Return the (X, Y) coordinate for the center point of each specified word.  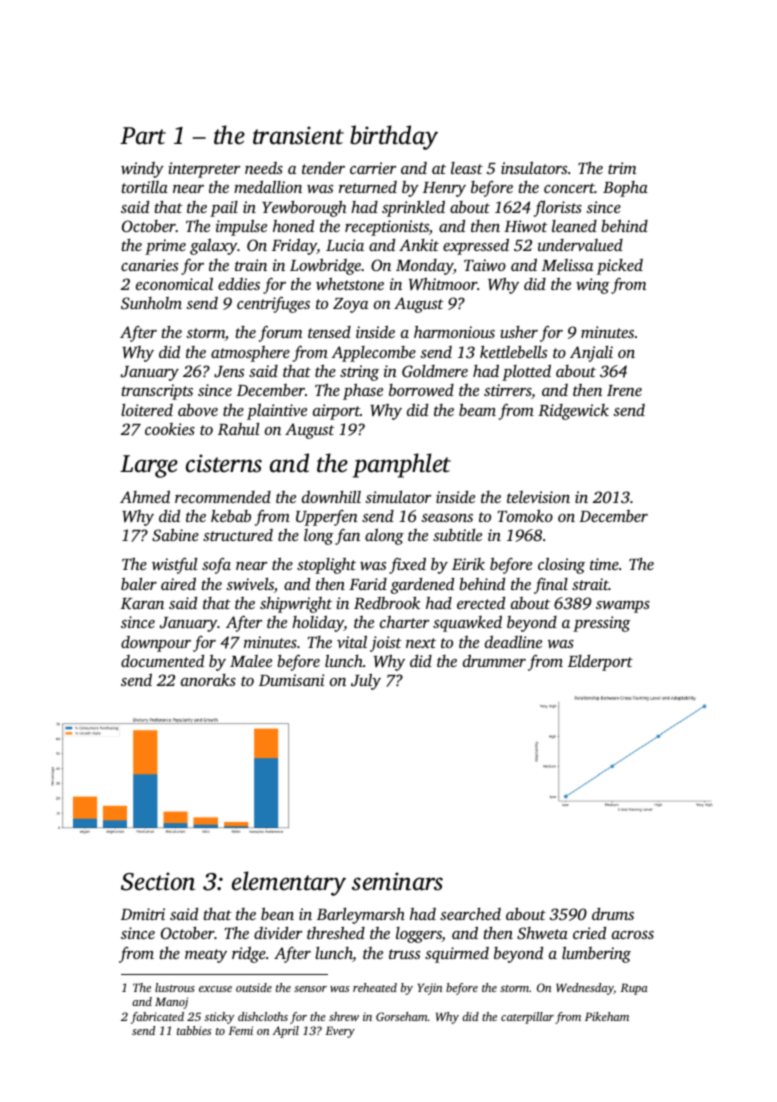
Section (158, 881)
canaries (149, 265)
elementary (289, 883)
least (467, 168)
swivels (250, 584)
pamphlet (402, 465)
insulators (534, 167)
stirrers (507, 390)
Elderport (600, 663)
